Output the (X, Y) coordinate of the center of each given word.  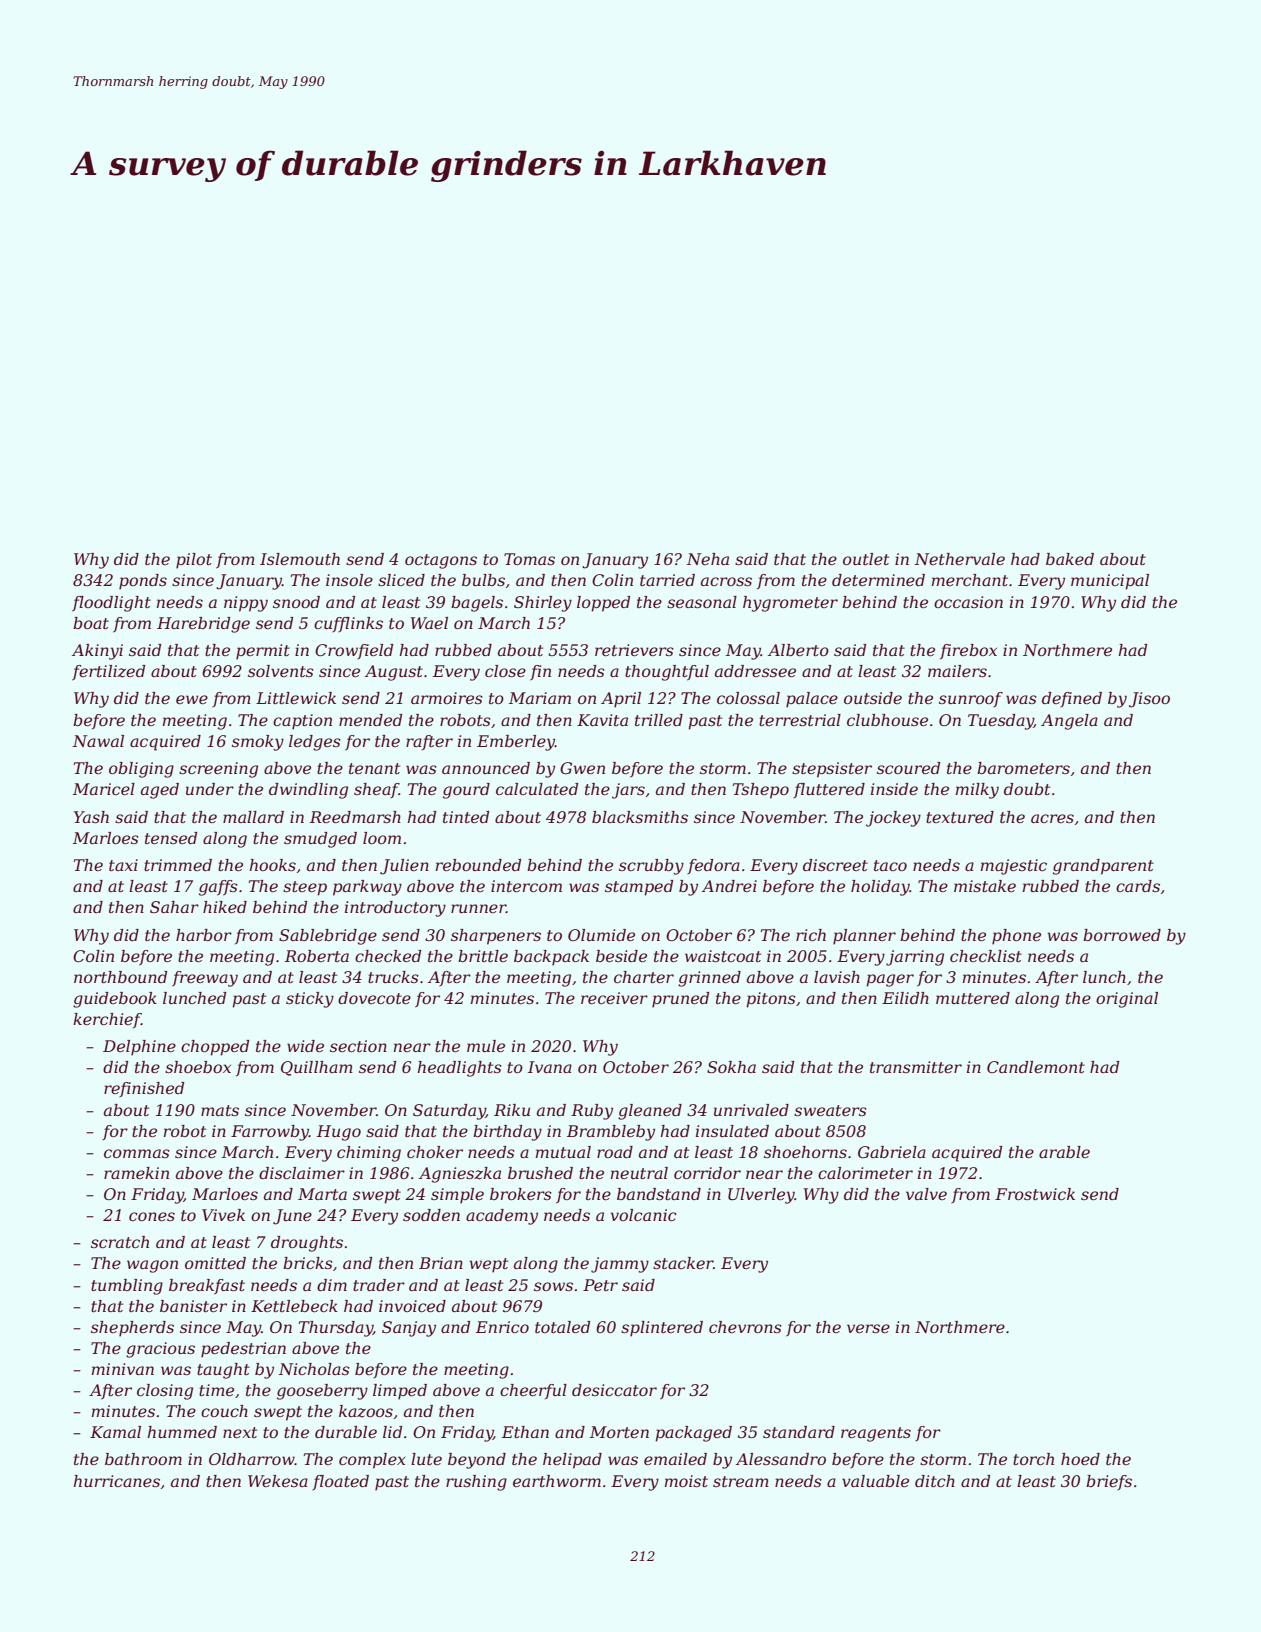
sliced (401, 580)
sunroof (971, 699)
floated (340, 1482)
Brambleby (611, 1133)
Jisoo (1149, 700)
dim (332, 1285)
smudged (320, 840)
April (621, 700)
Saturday (449, 1112)
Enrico (502, 1327)
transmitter (916, 1067)
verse (868, 1328)
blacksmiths (640, 817)
